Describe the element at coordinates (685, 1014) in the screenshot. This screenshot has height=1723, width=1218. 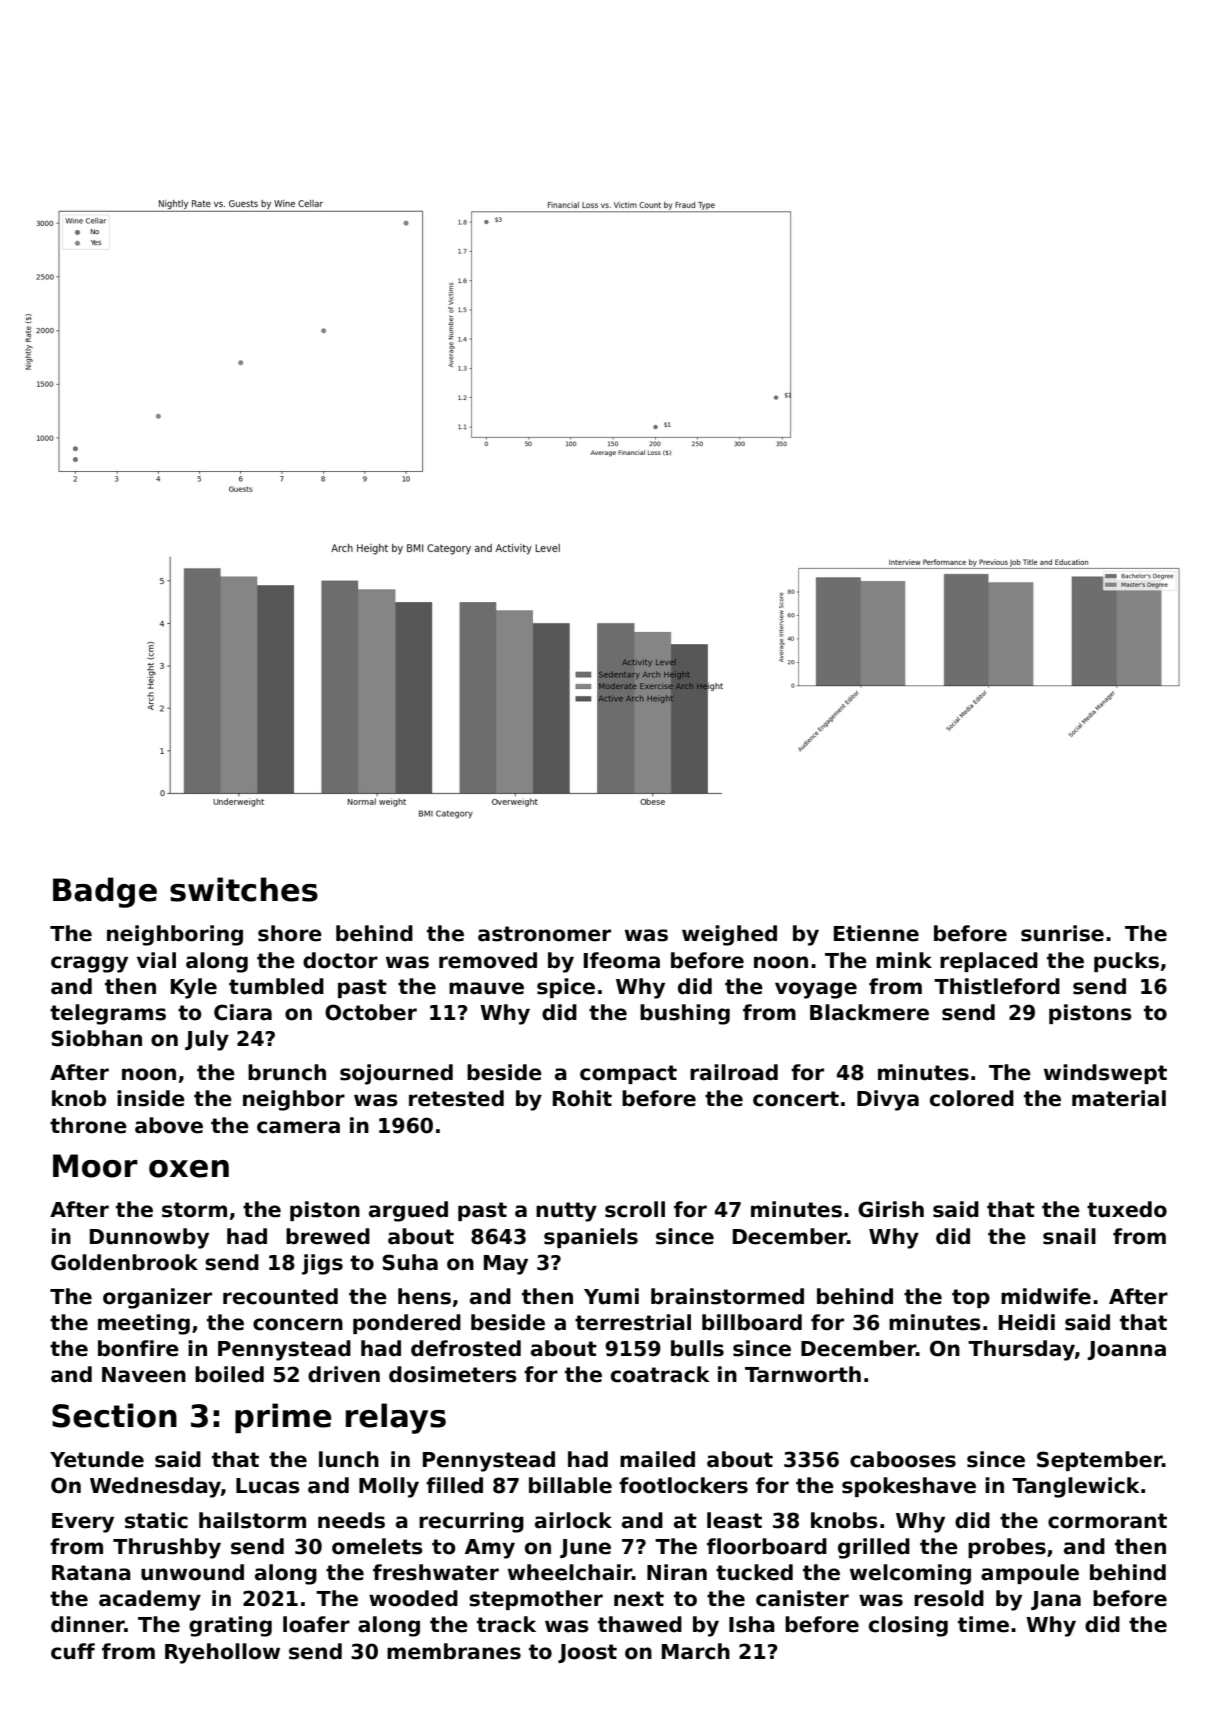
I see `bushing` at that location.
